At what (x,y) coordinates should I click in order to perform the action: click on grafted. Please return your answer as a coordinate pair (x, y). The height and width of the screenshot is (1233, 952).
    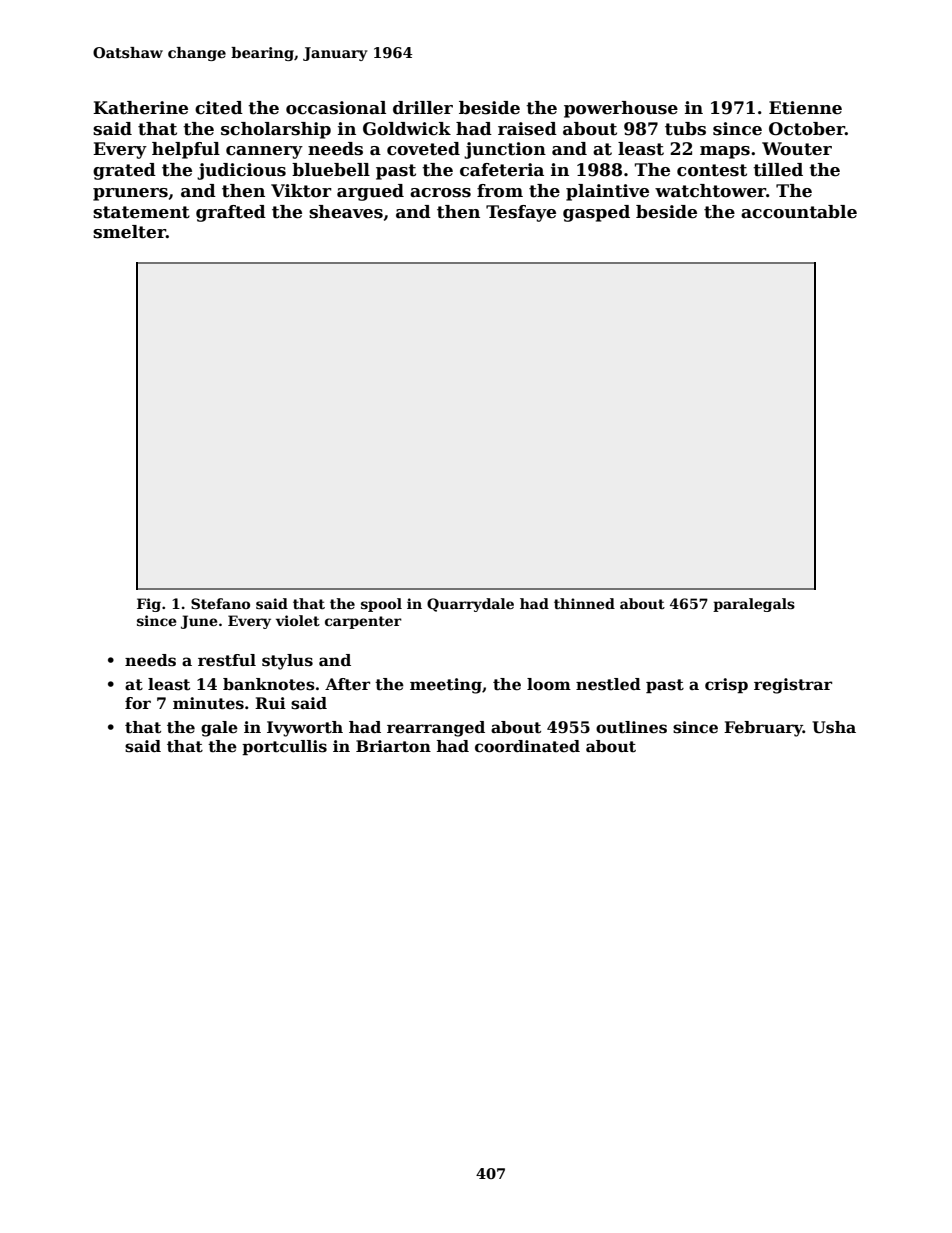
    Looking at the image, I should click on (231, 213).
